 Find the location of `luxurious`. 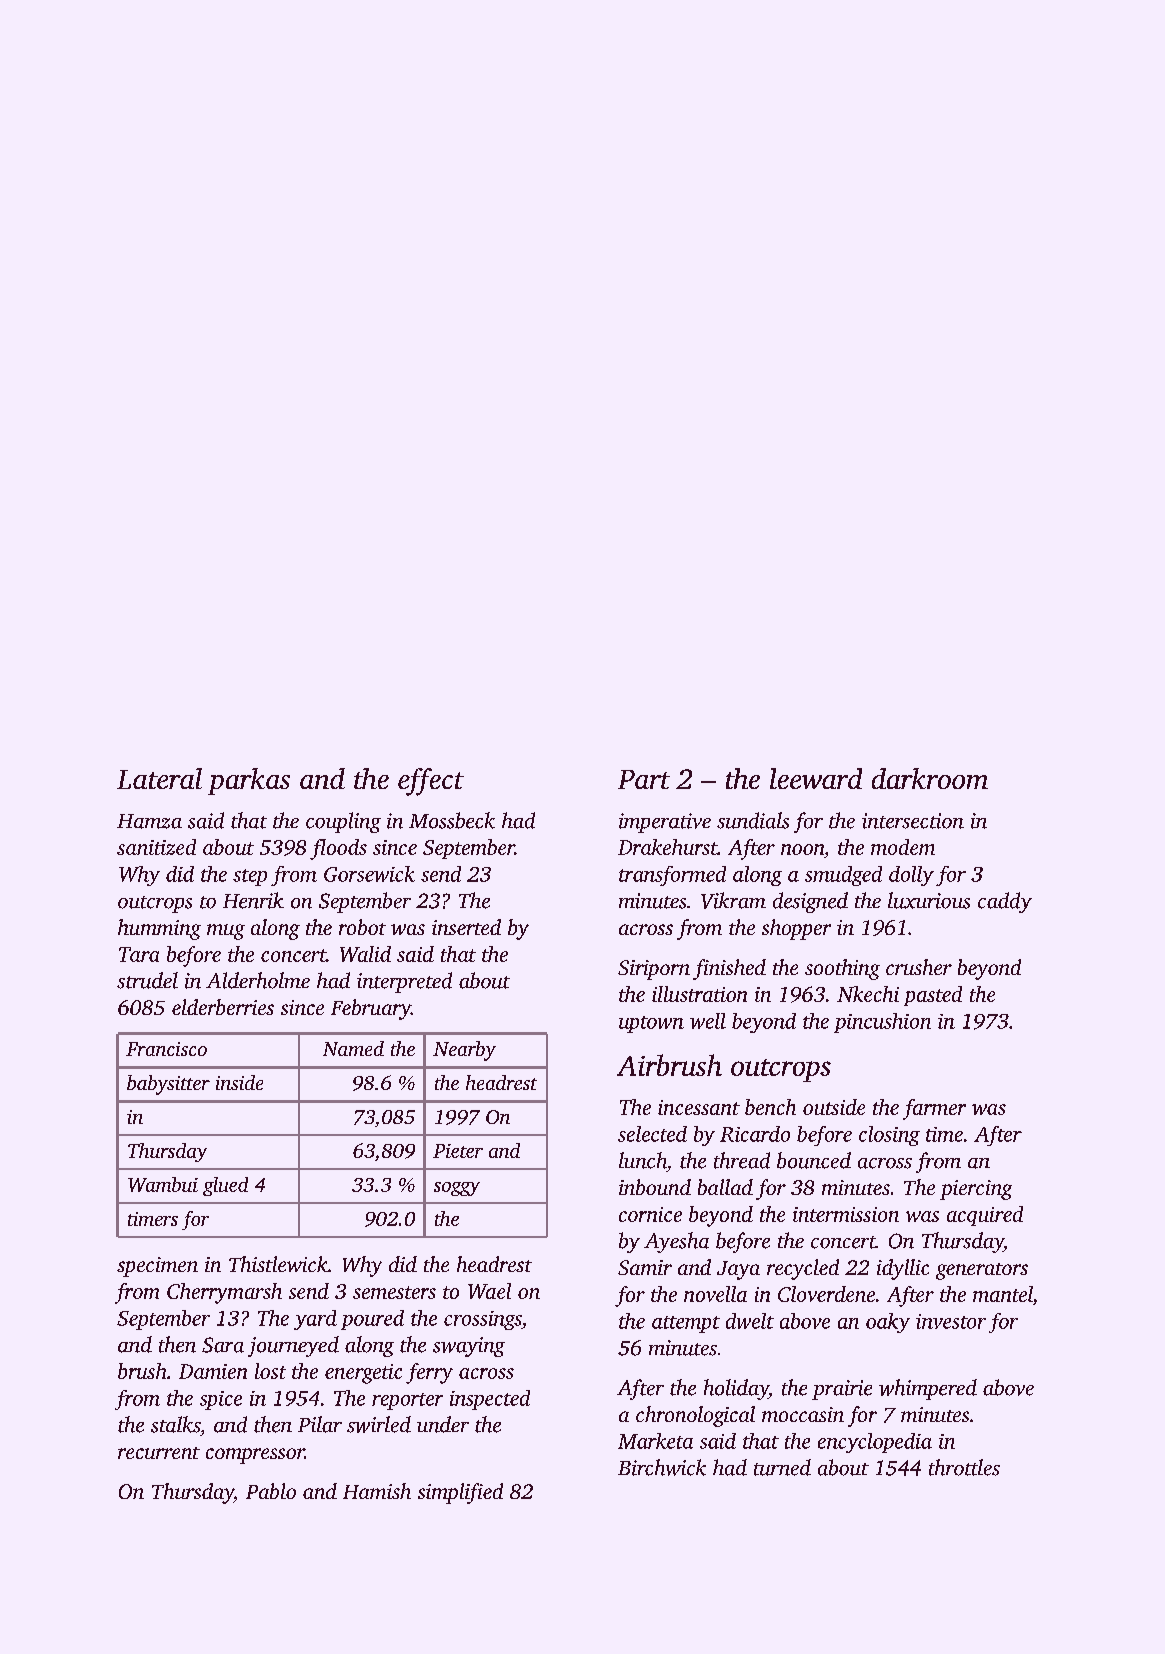

luxurious is located at coordinates (929, 900).
